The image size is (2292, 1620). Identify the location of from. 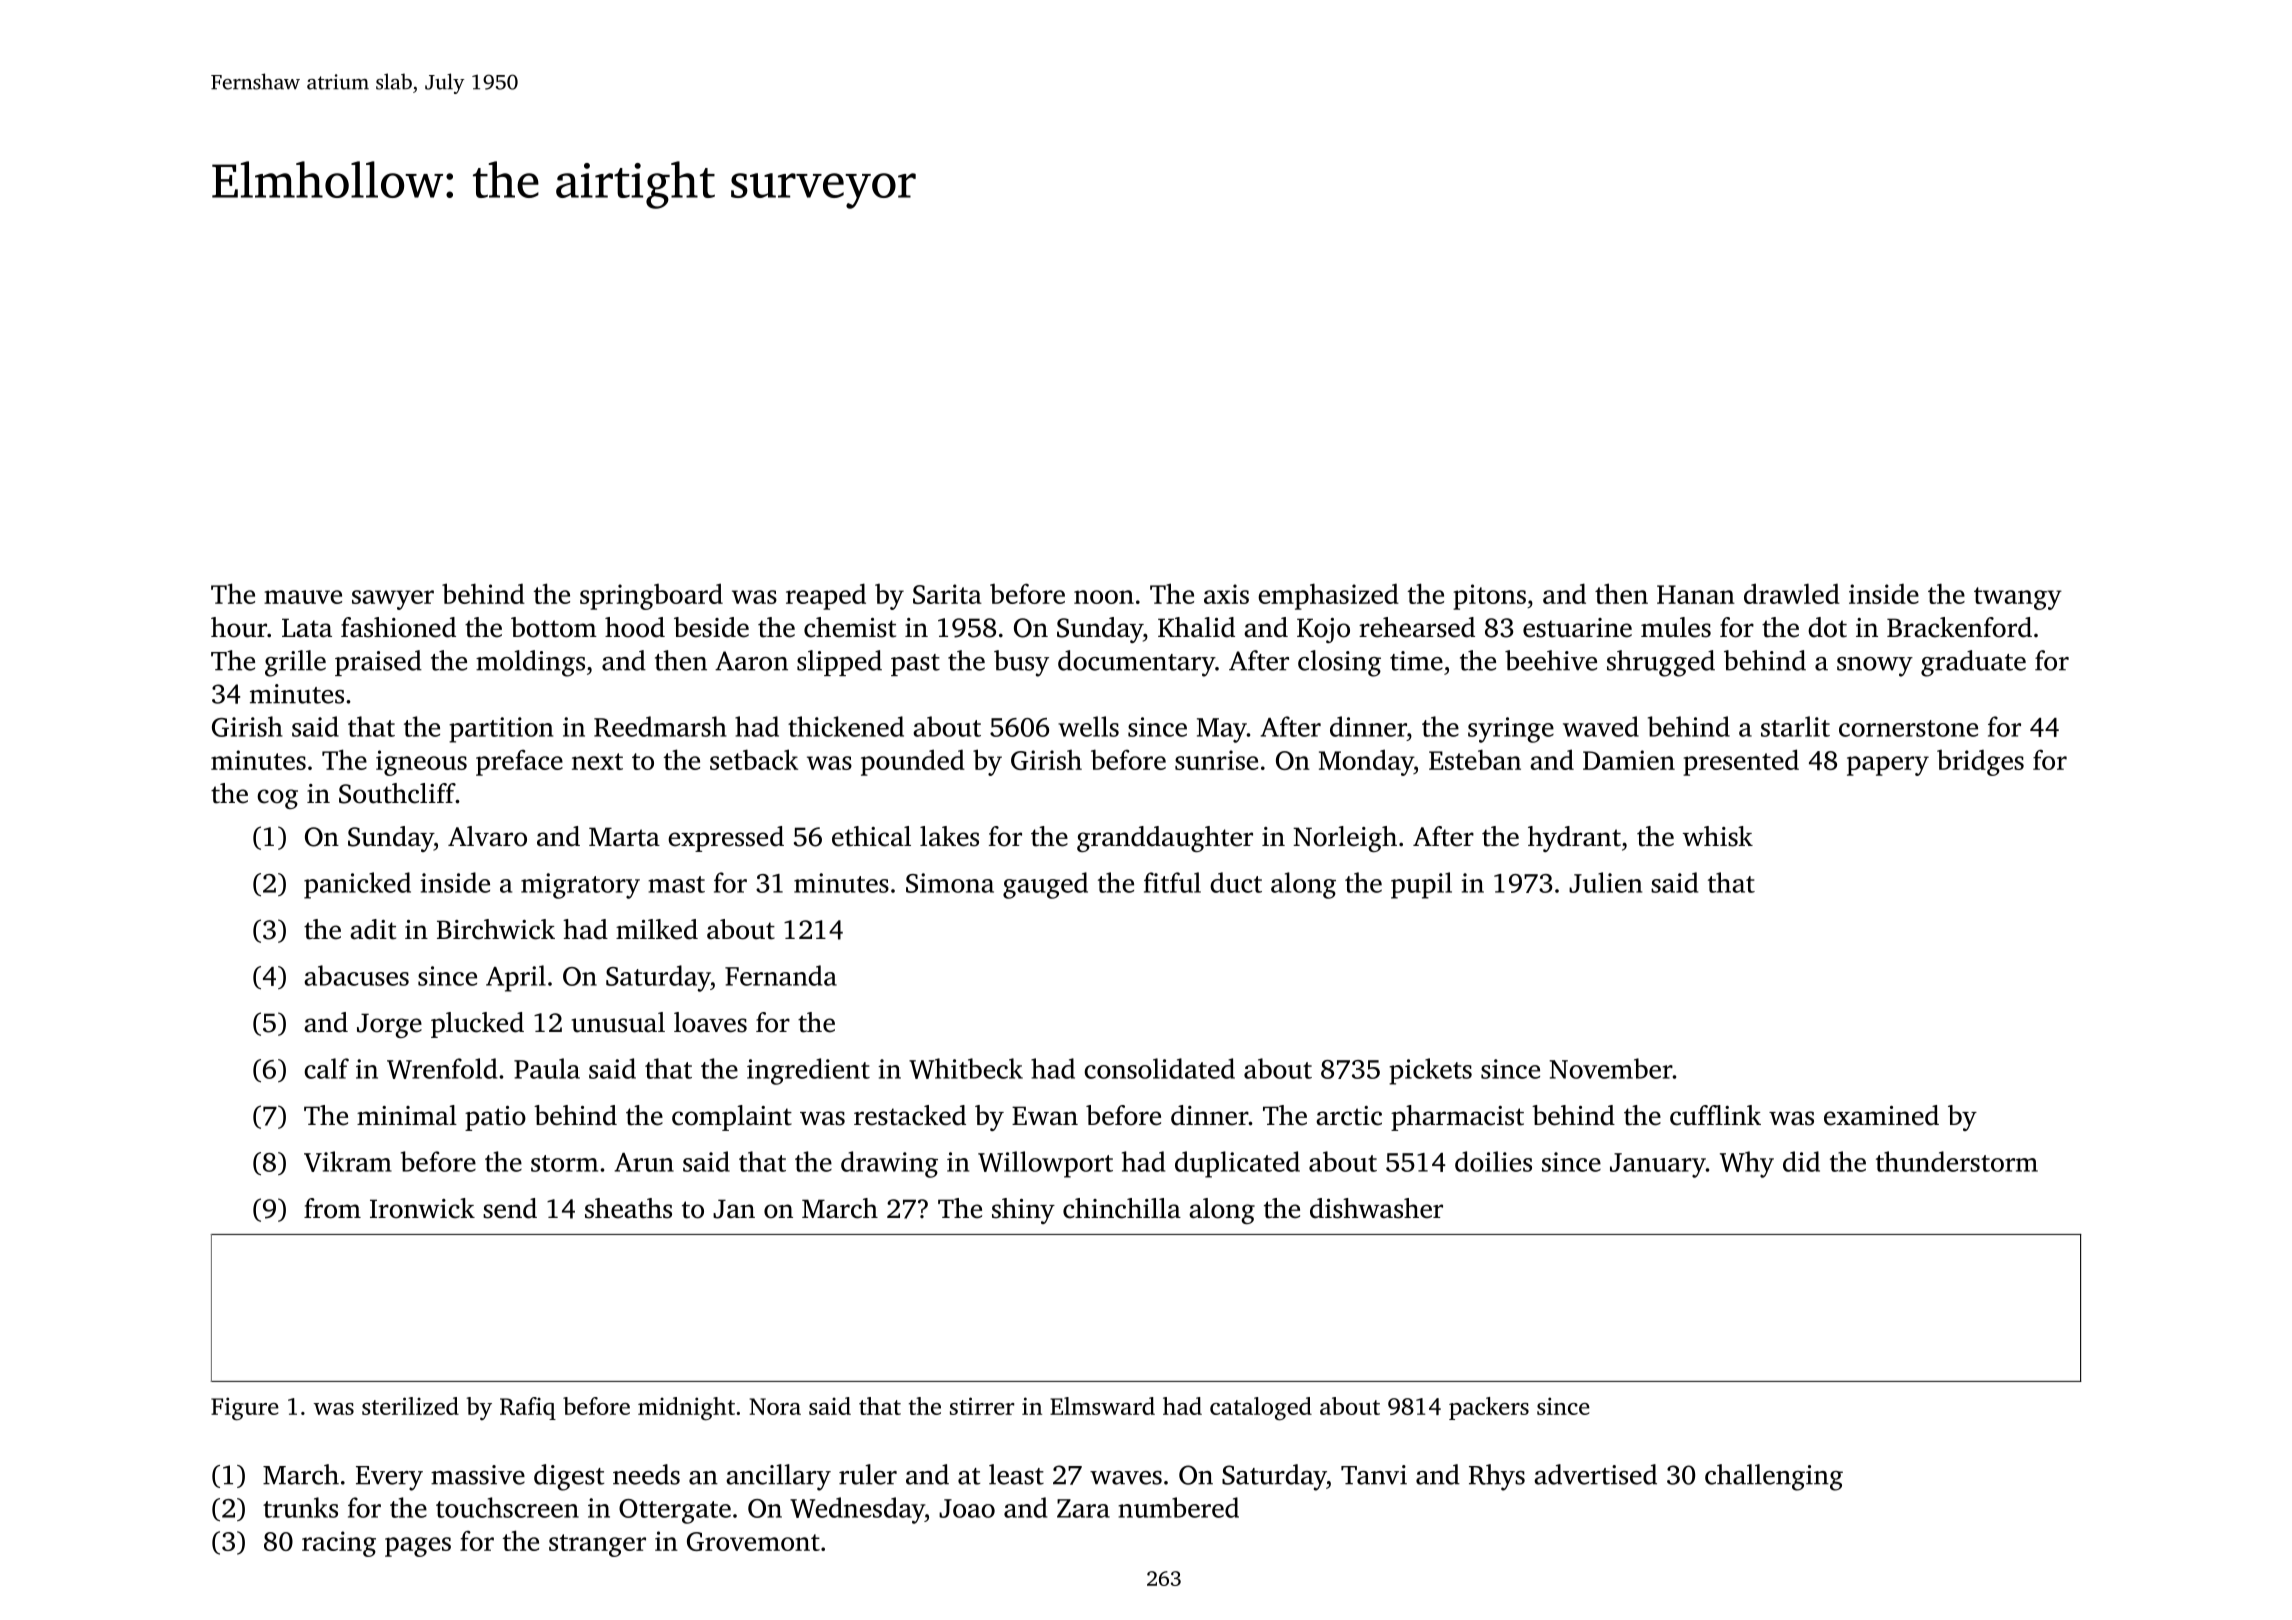
(332, 1208).
